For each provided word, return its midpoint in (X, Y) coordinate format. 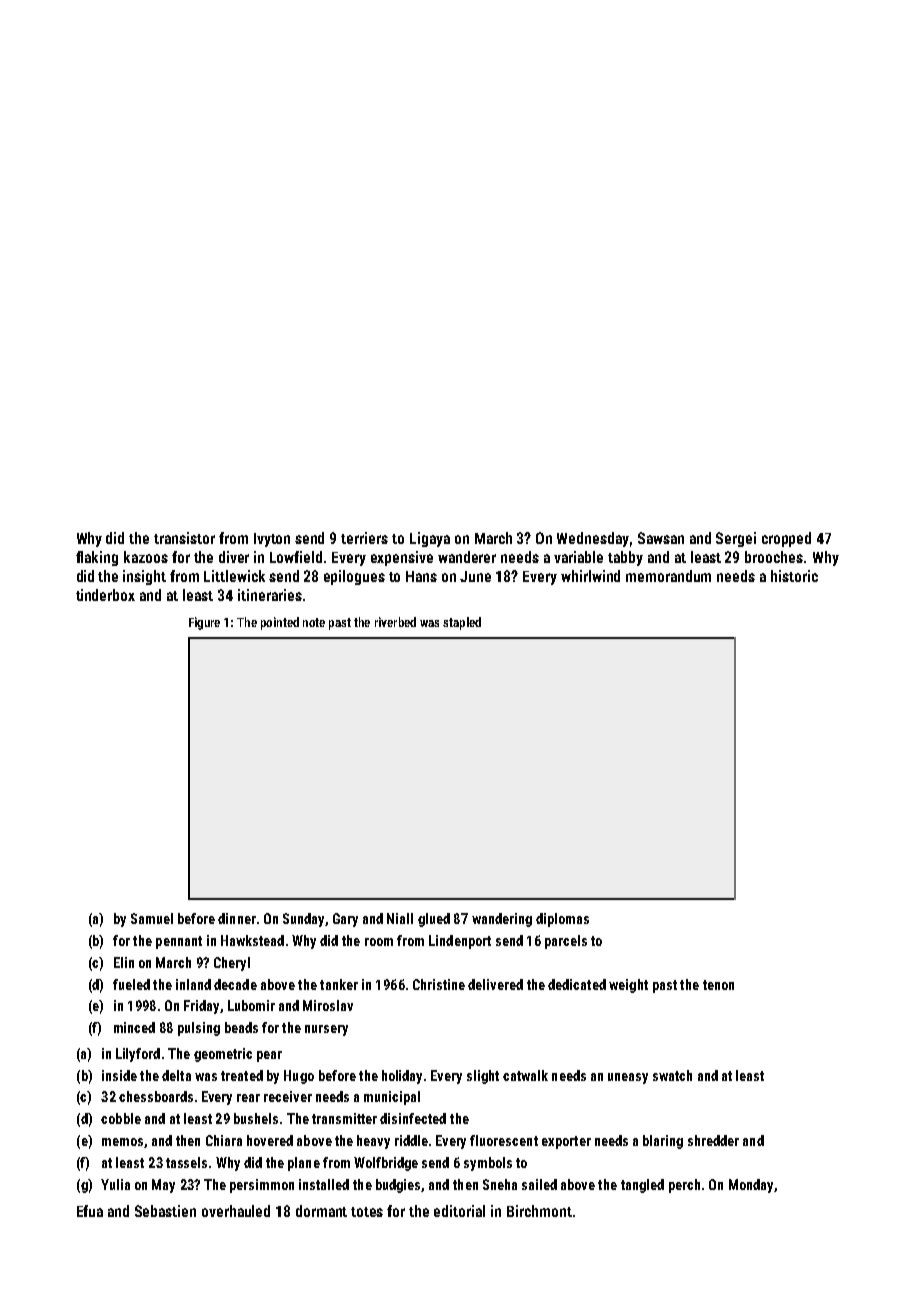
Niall (400, 918)
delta (176, 1075)
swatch (672, 1075)
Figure (204, 623)
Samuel (152, 918)
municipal (392, 1098)
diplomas (562, 920)
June (475, 576)
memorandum (668, 576)
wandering (502, 920)
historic (794, 576)
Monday (751, 1186)
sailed (539, 1184)
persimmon (262, 1186)
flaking (97, 558)
